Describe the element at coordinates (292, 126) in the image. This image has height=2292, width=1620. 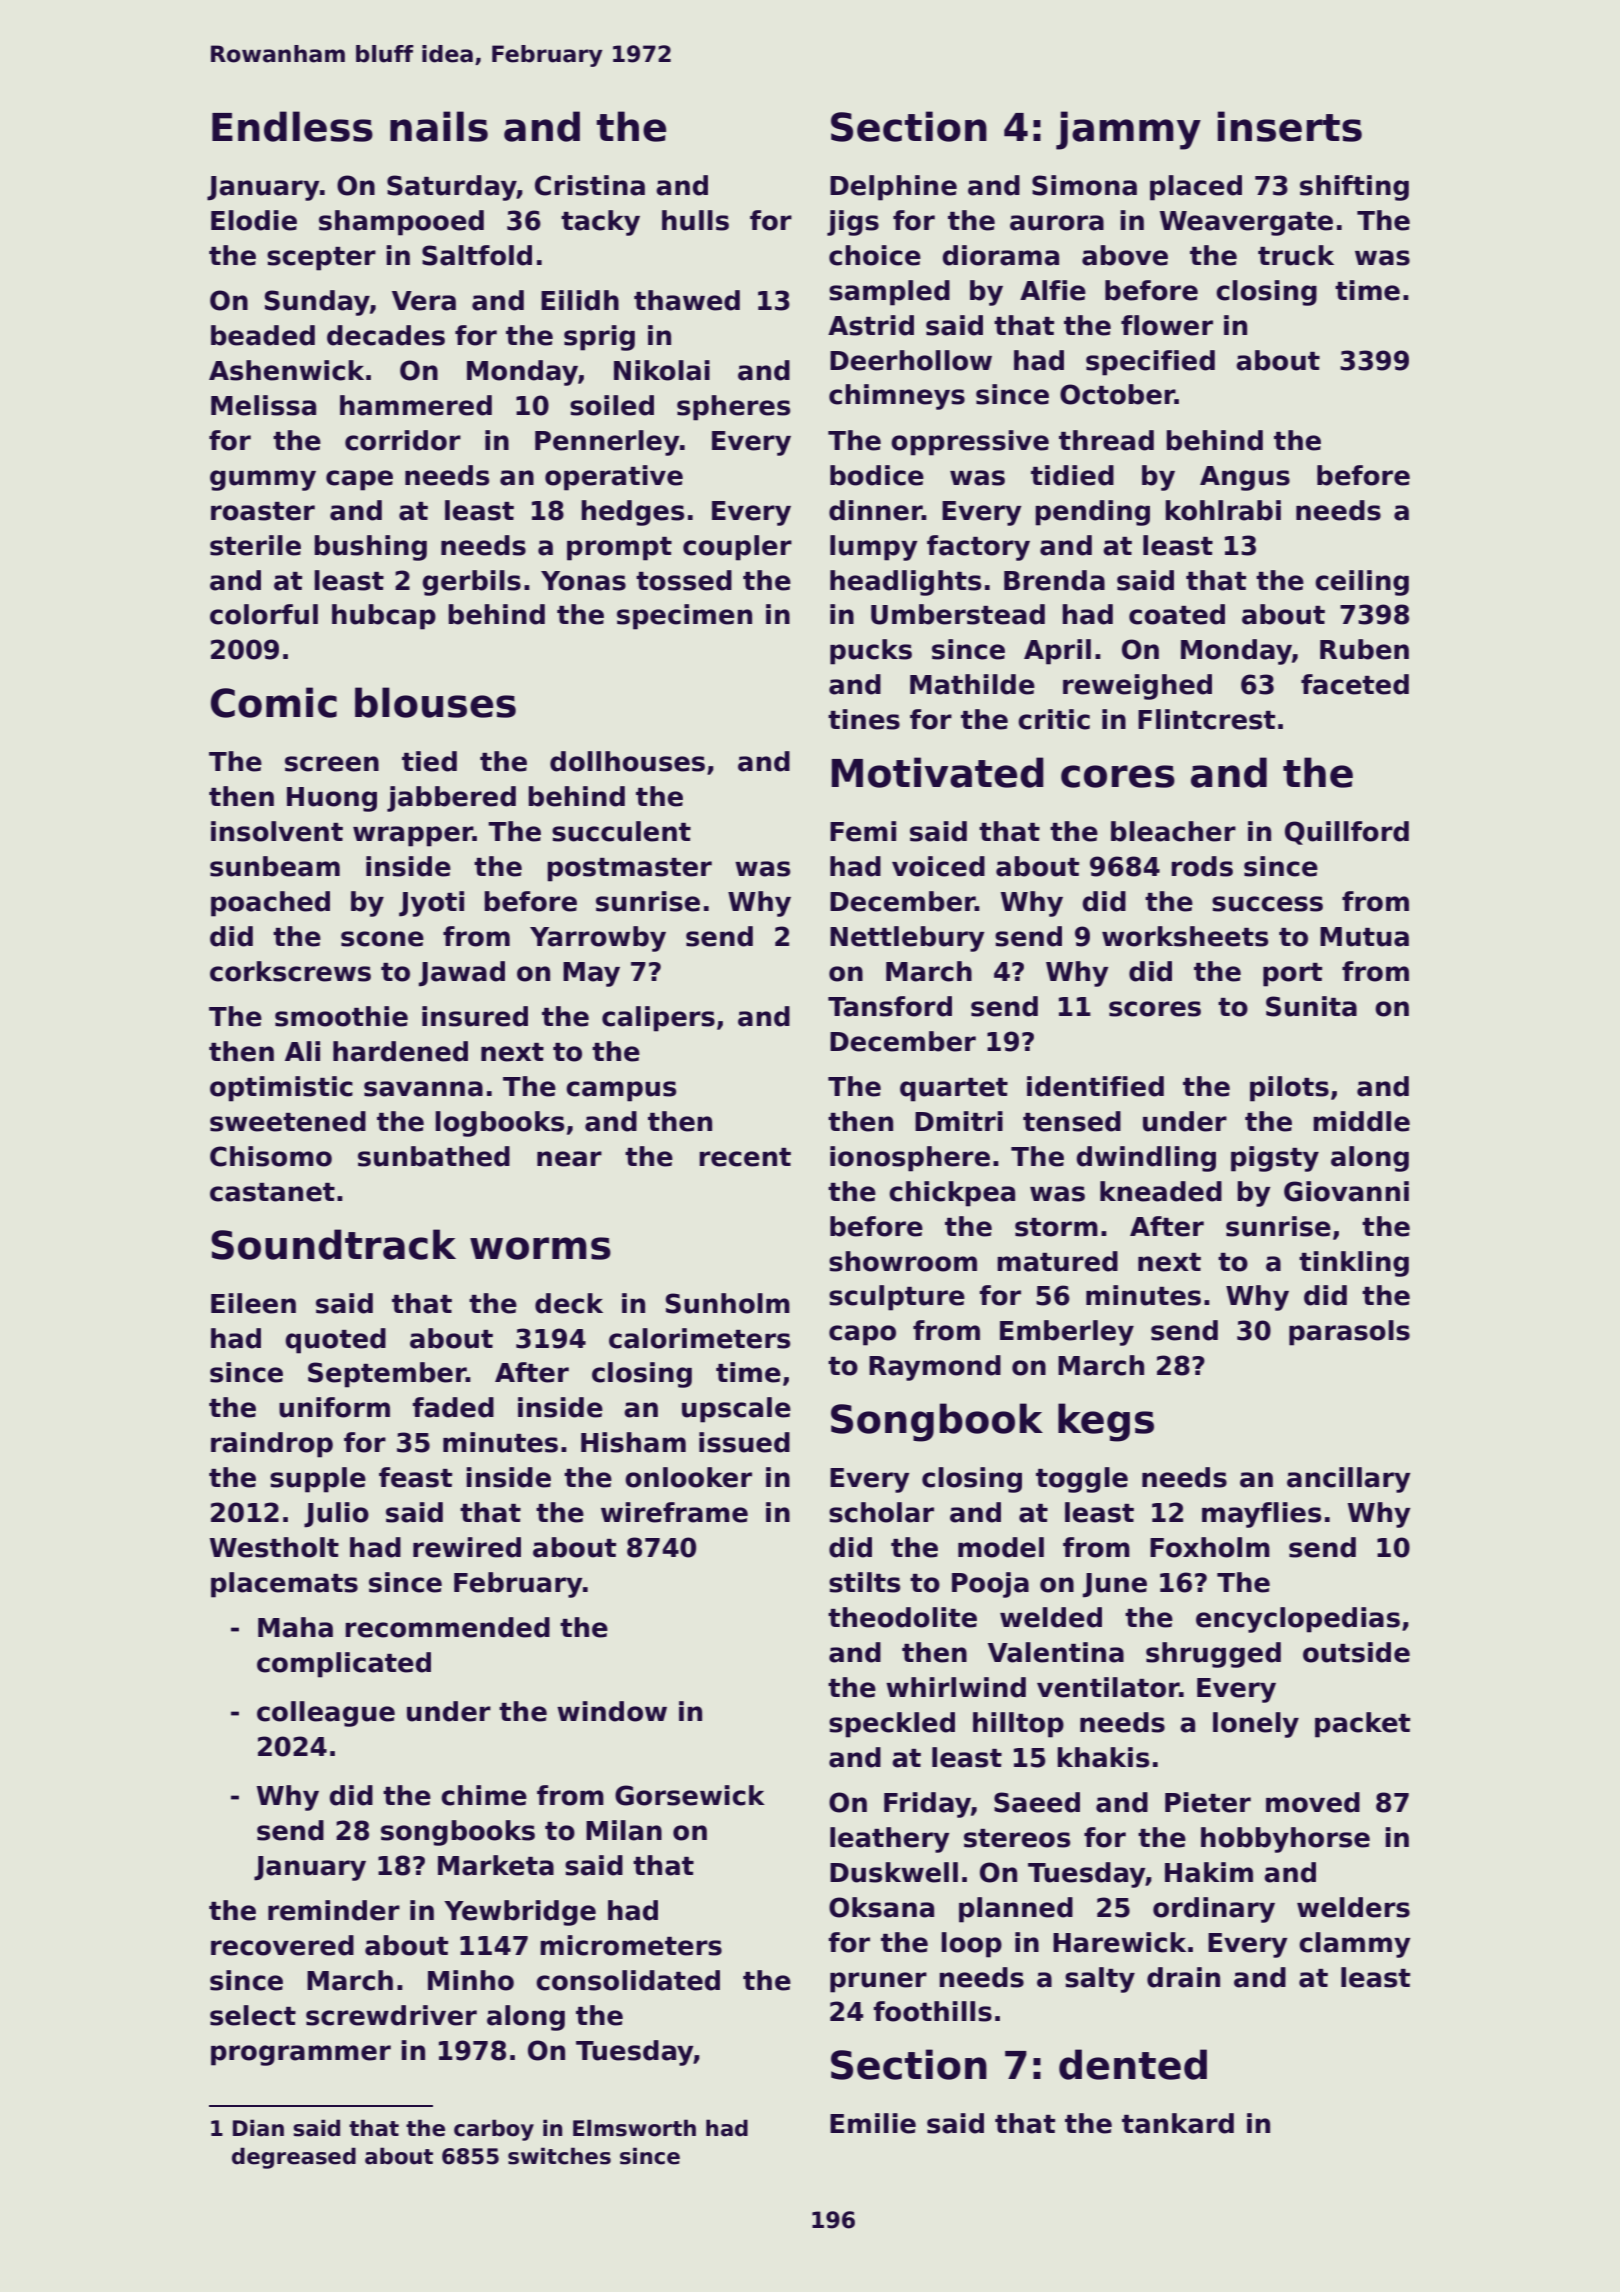
I see `Endless` at that location.
